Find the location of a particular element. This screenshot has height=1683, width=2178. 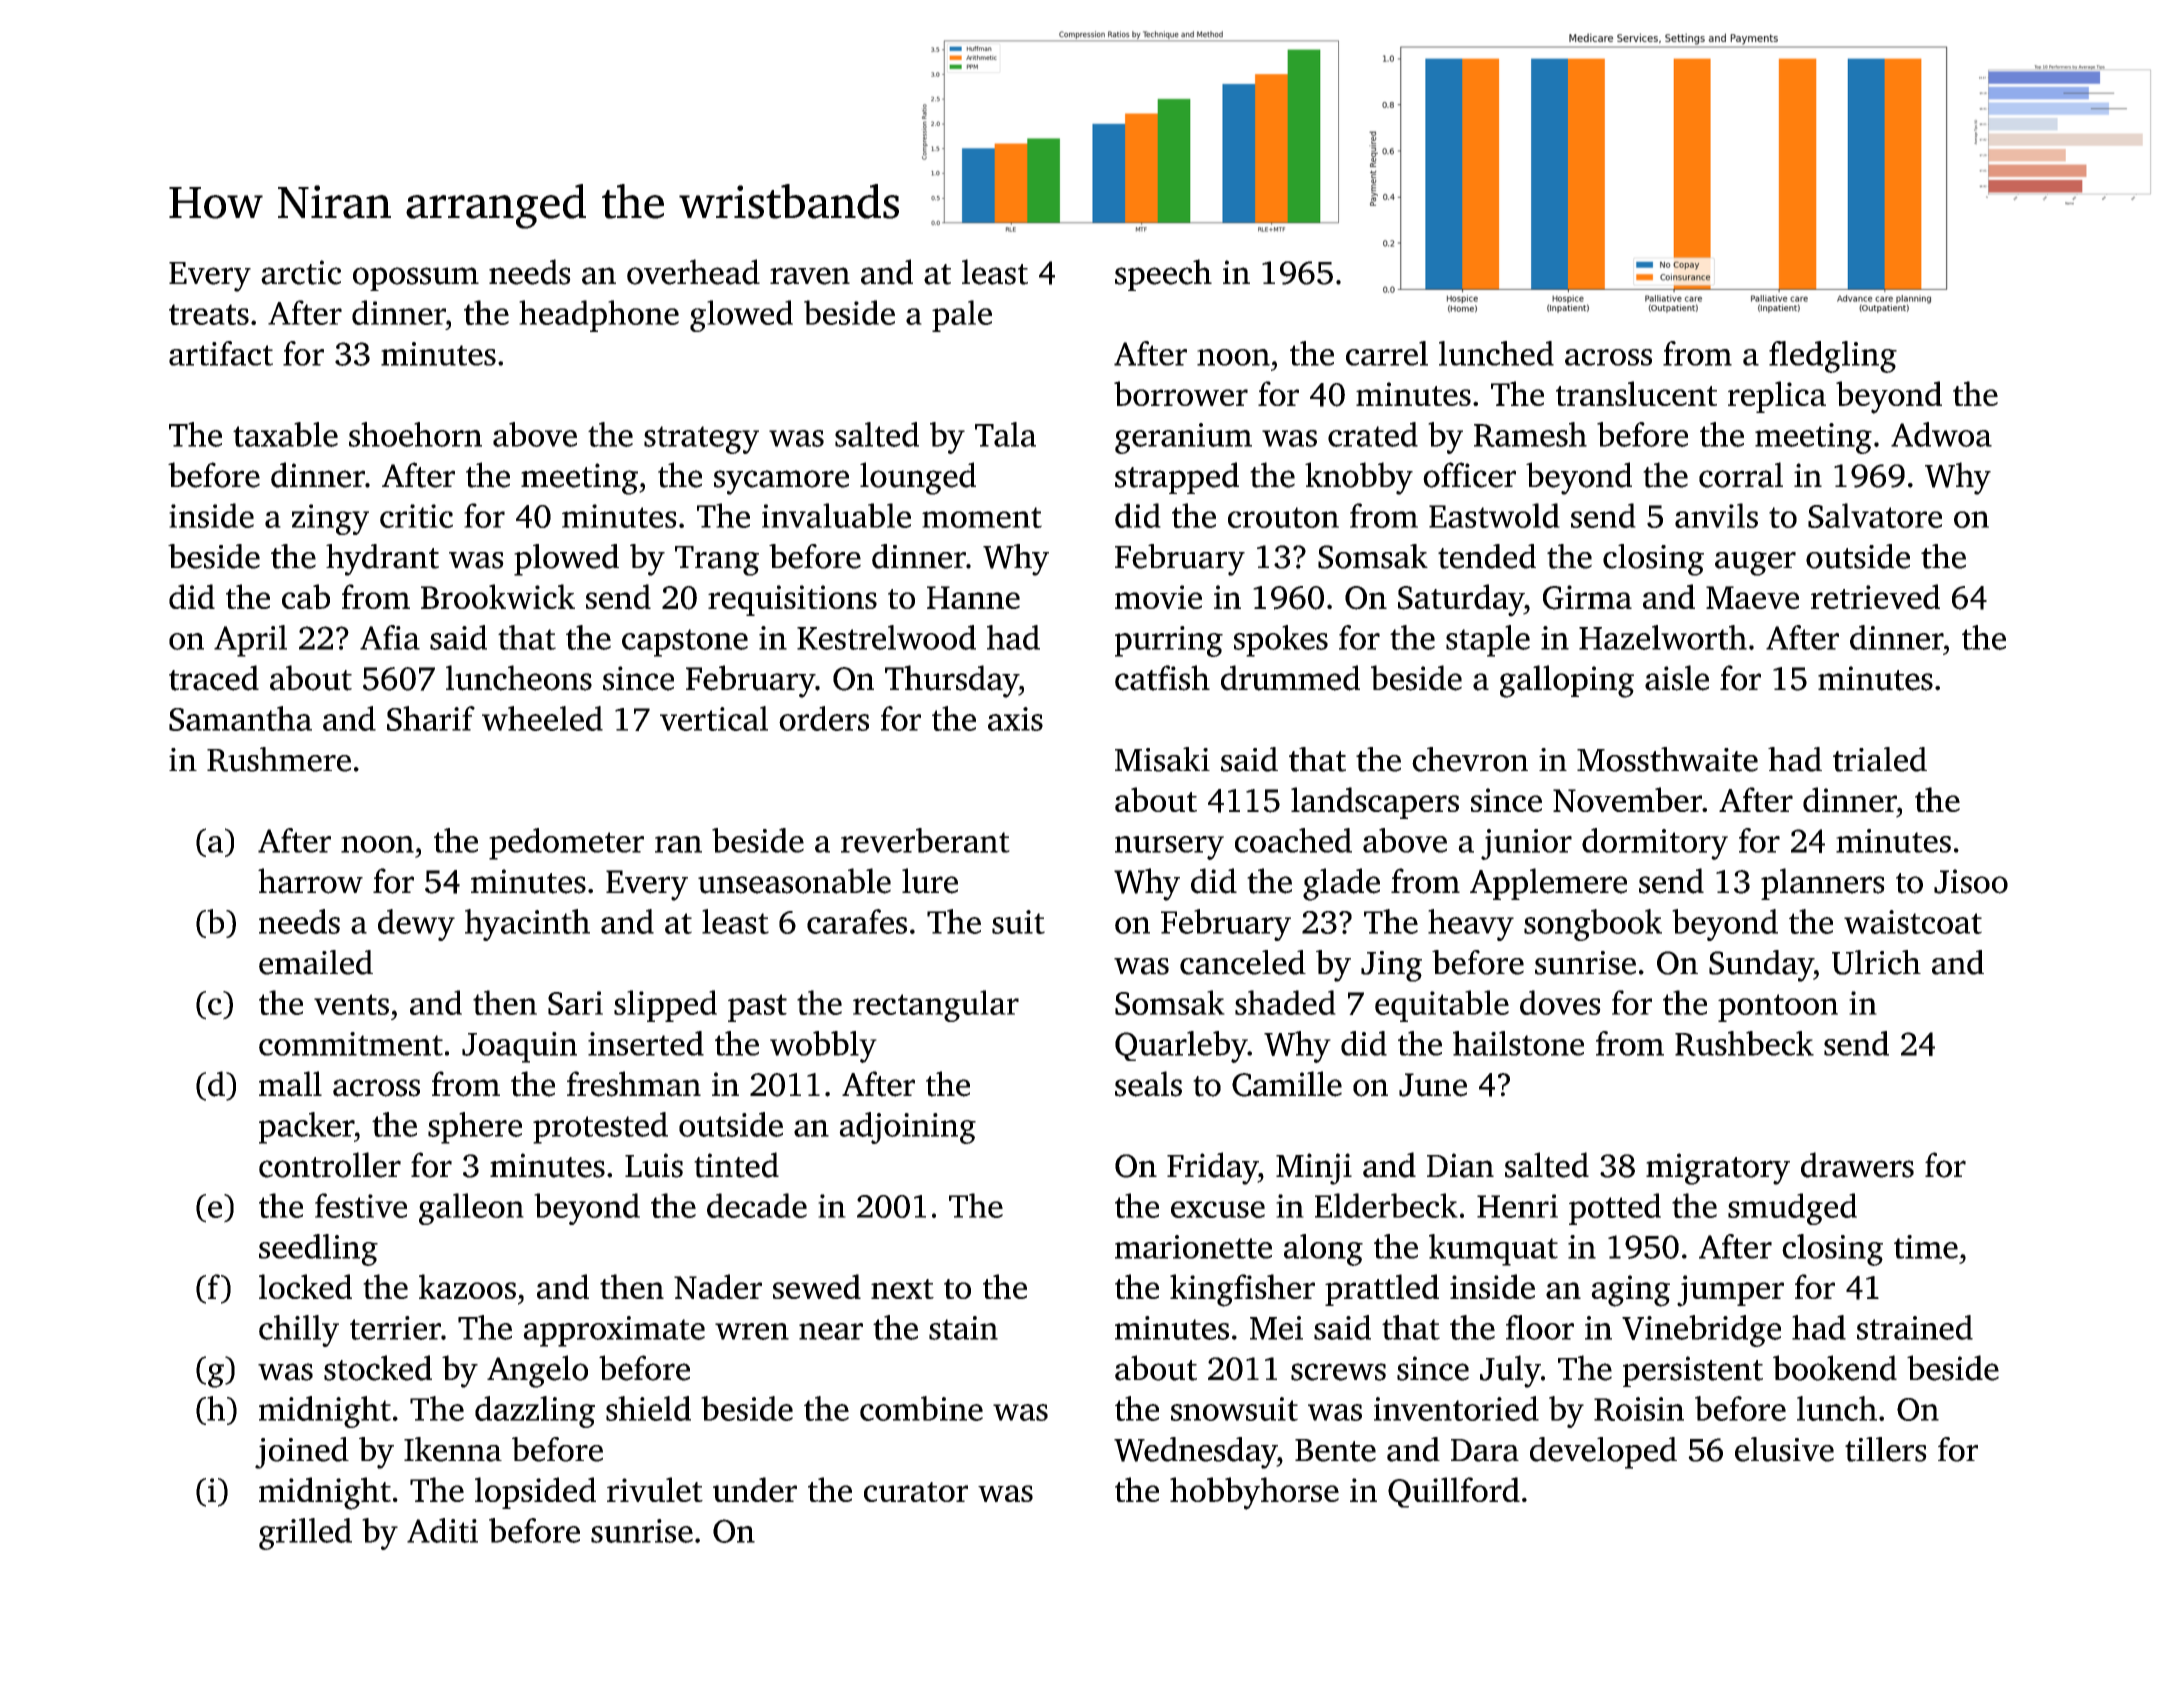

drawers is located at coordinates (1857, 1165).
